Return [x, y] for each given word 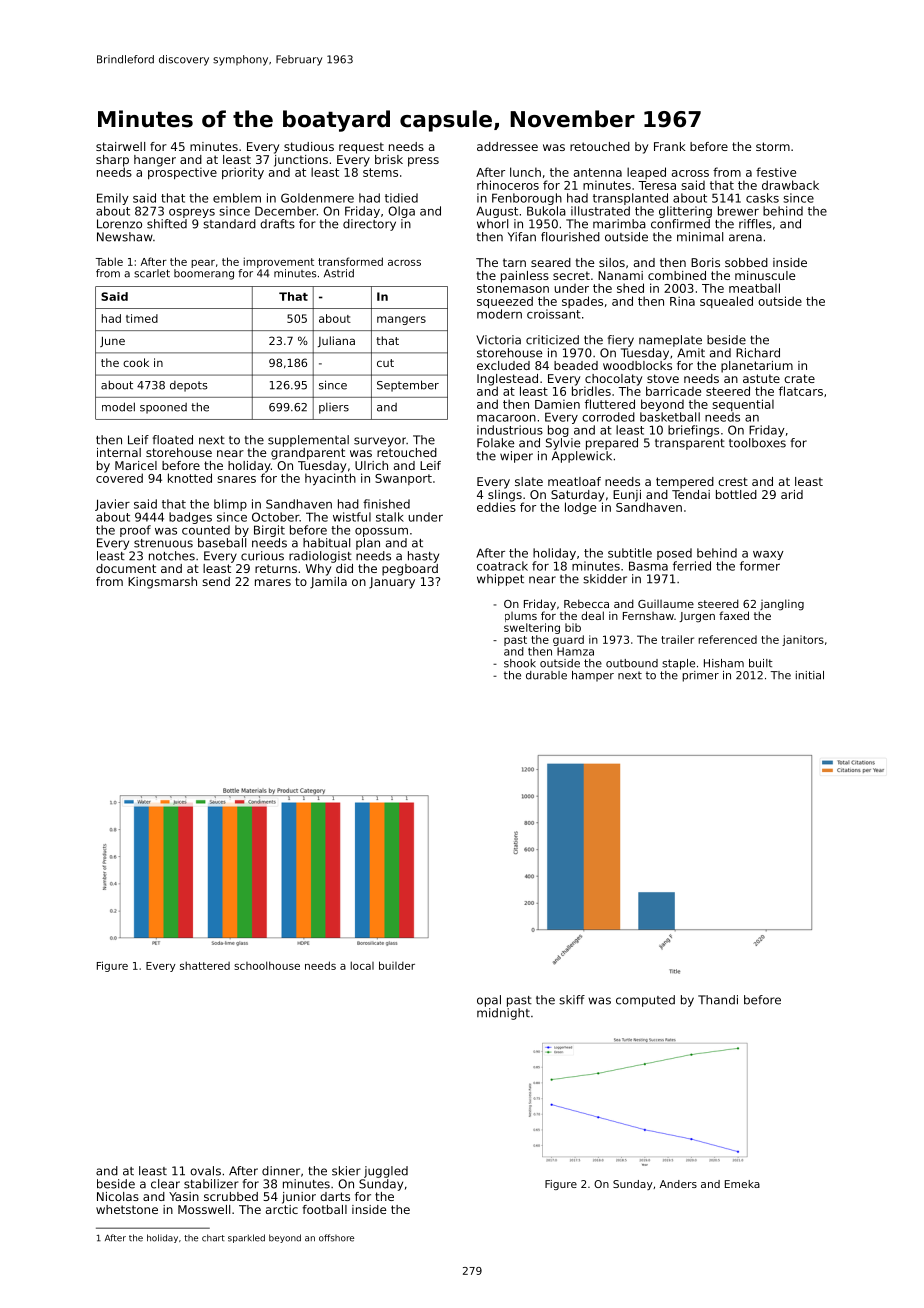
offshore [336, 1238]
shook [520, 663]
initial [810, 675]
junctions [301, 161]
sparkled [246, 1238]
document [126, 568]
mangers [401, 320]
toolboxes [757, 443]
